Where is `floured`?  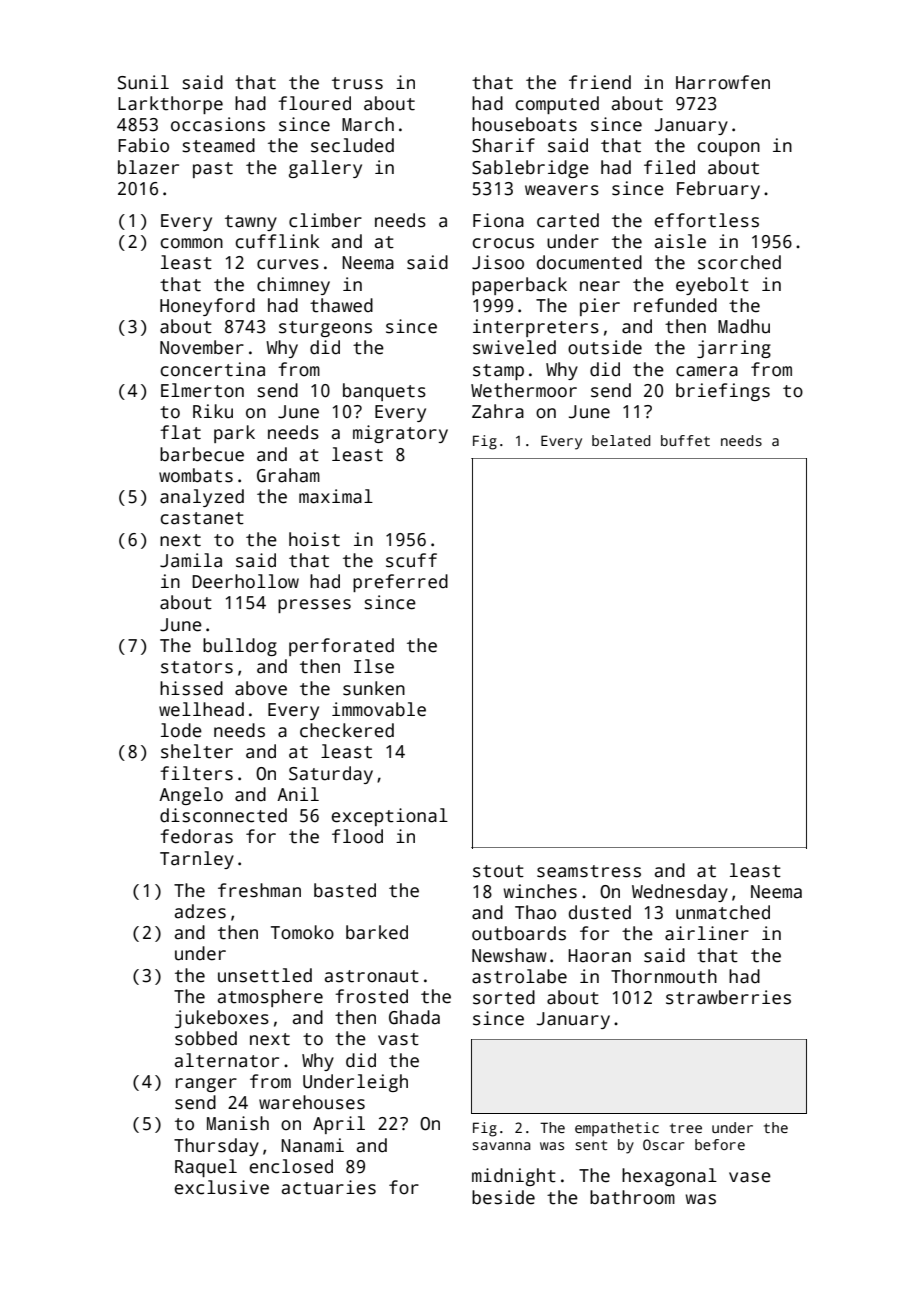
floured is located at coordinates (314, 103).
